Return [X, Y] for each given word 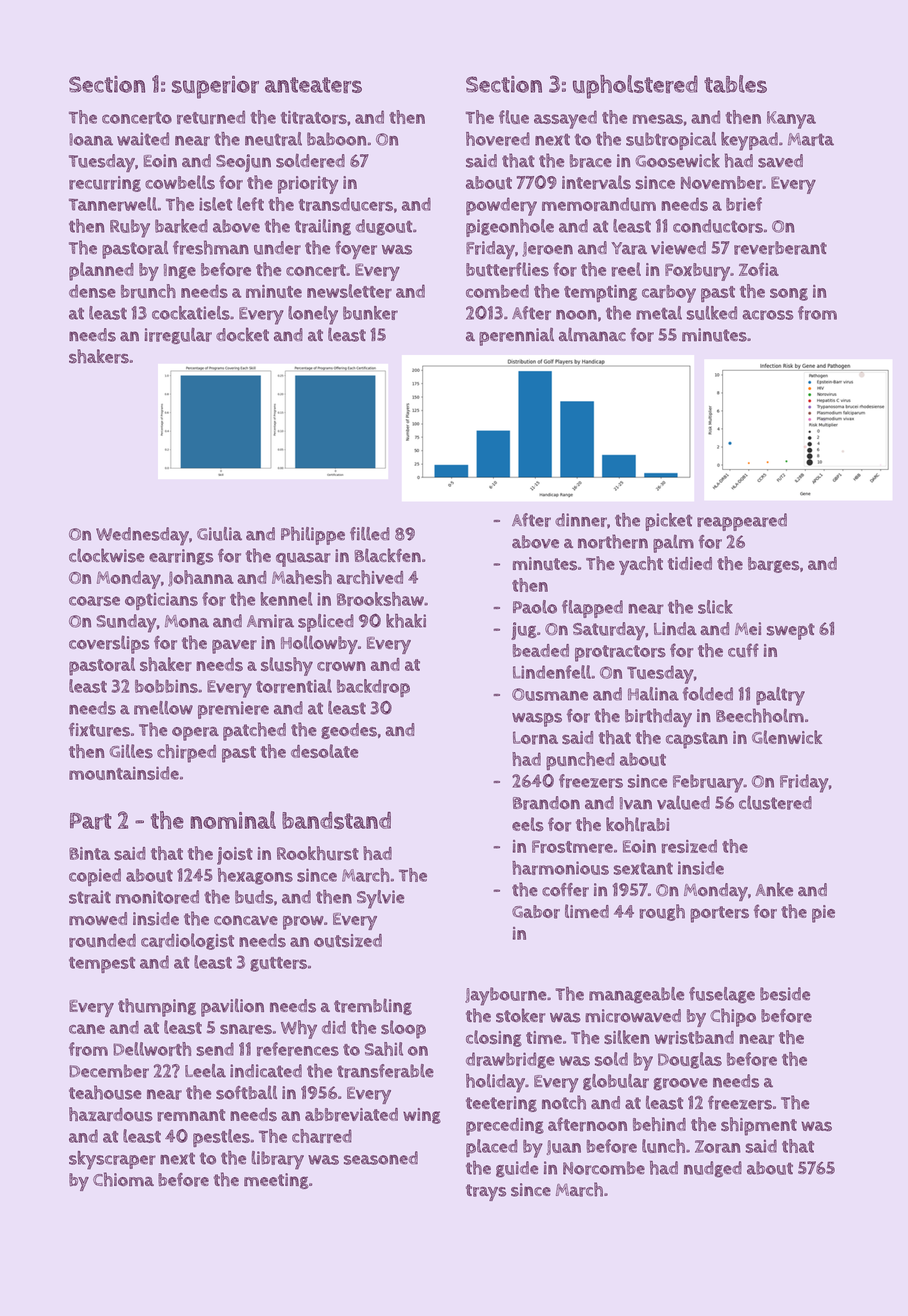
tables [735, 84]
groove [680, 1084]
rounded [102, 941]
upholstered [635, 87]
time [544, 1037]
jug [524, 631]
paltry [780, 696]
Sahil [384, 1049]
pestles [221, 1138]
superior [215, 87]
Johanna [201, 578]
